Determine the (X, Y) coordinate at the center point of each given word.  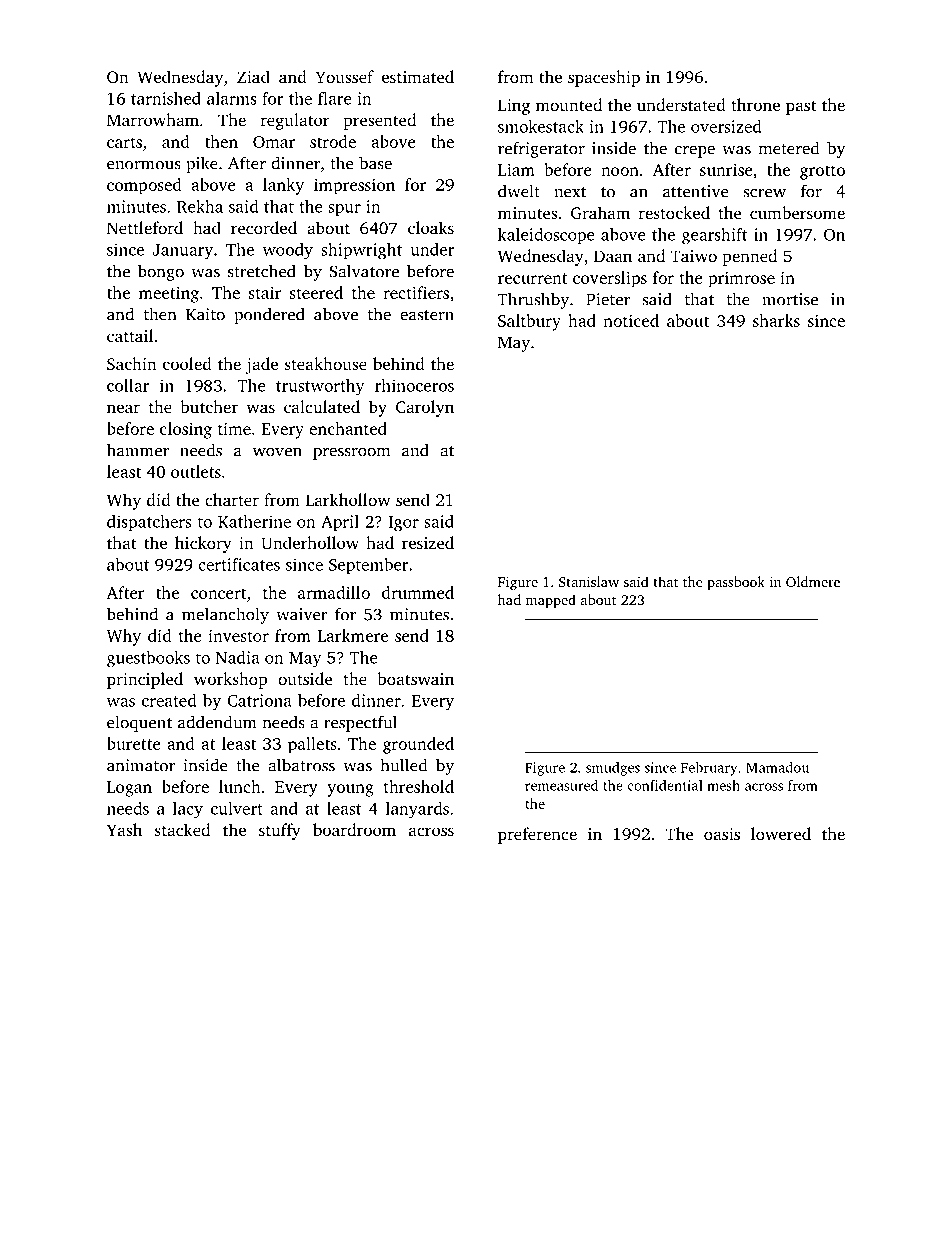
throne (755, 104)
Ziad (253, 76)
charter (232, 499)
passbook (736, 583)
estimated (418, 76)
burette (133, 743)
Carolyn (425, 408)
